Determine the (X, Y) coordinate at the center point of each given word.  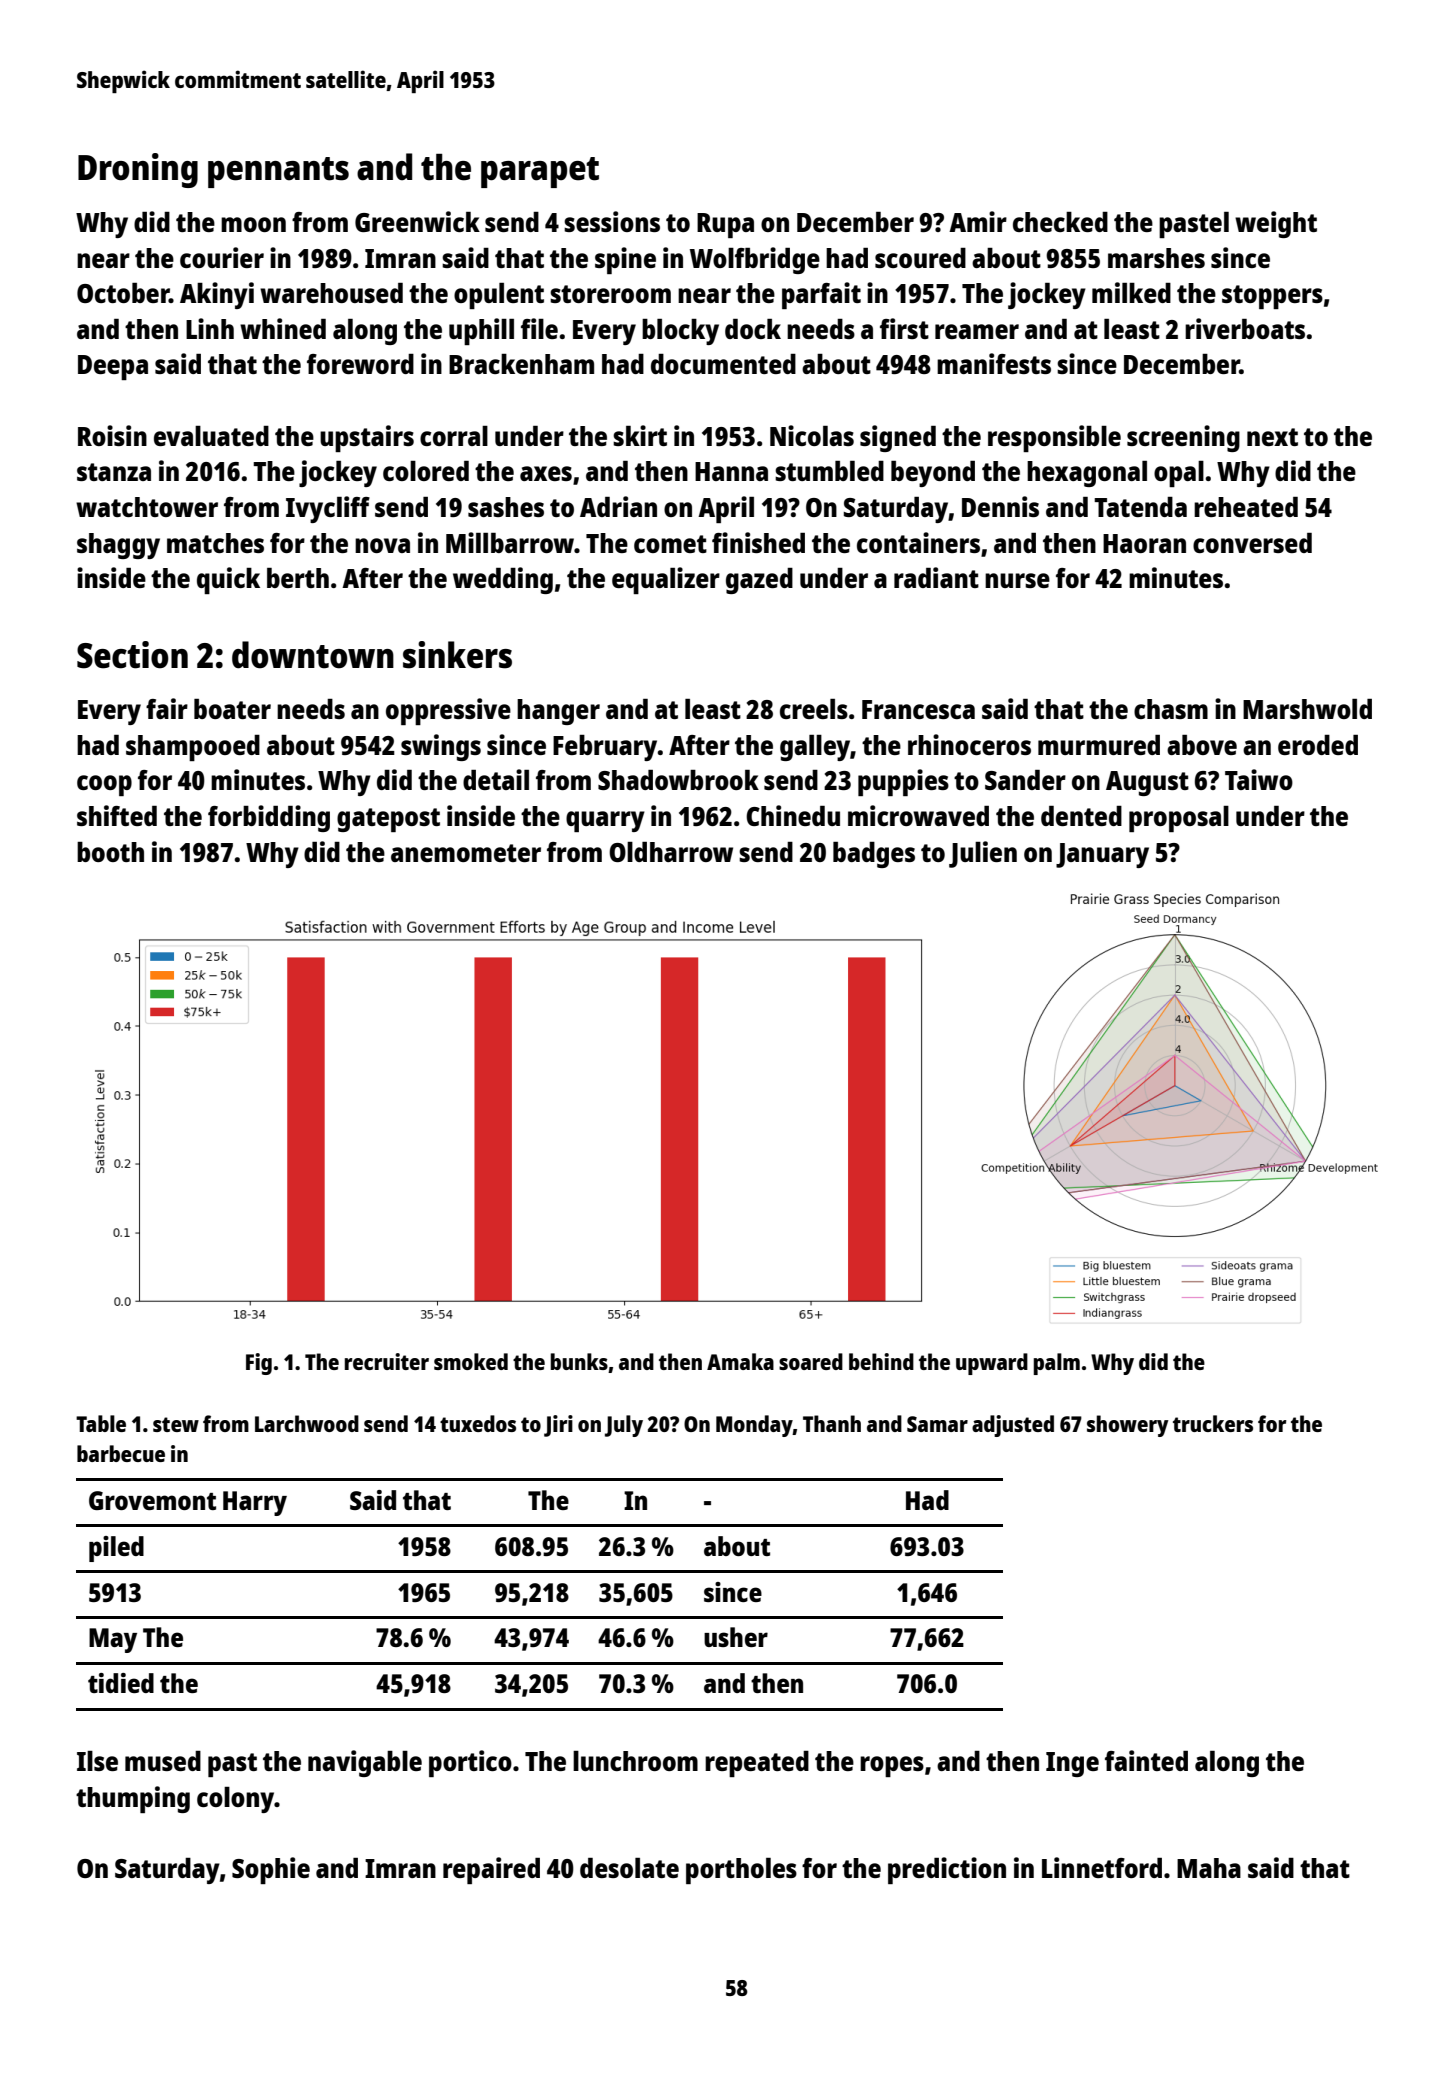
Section (132, 655)
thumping (133, 1799)
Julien (983, 854)
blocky (680, 332)
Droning (138, 170)
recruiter (387, 1361)
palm (1057, 1364)
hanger (558, 712)
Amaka (740, 1361)
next (1272, 437)
